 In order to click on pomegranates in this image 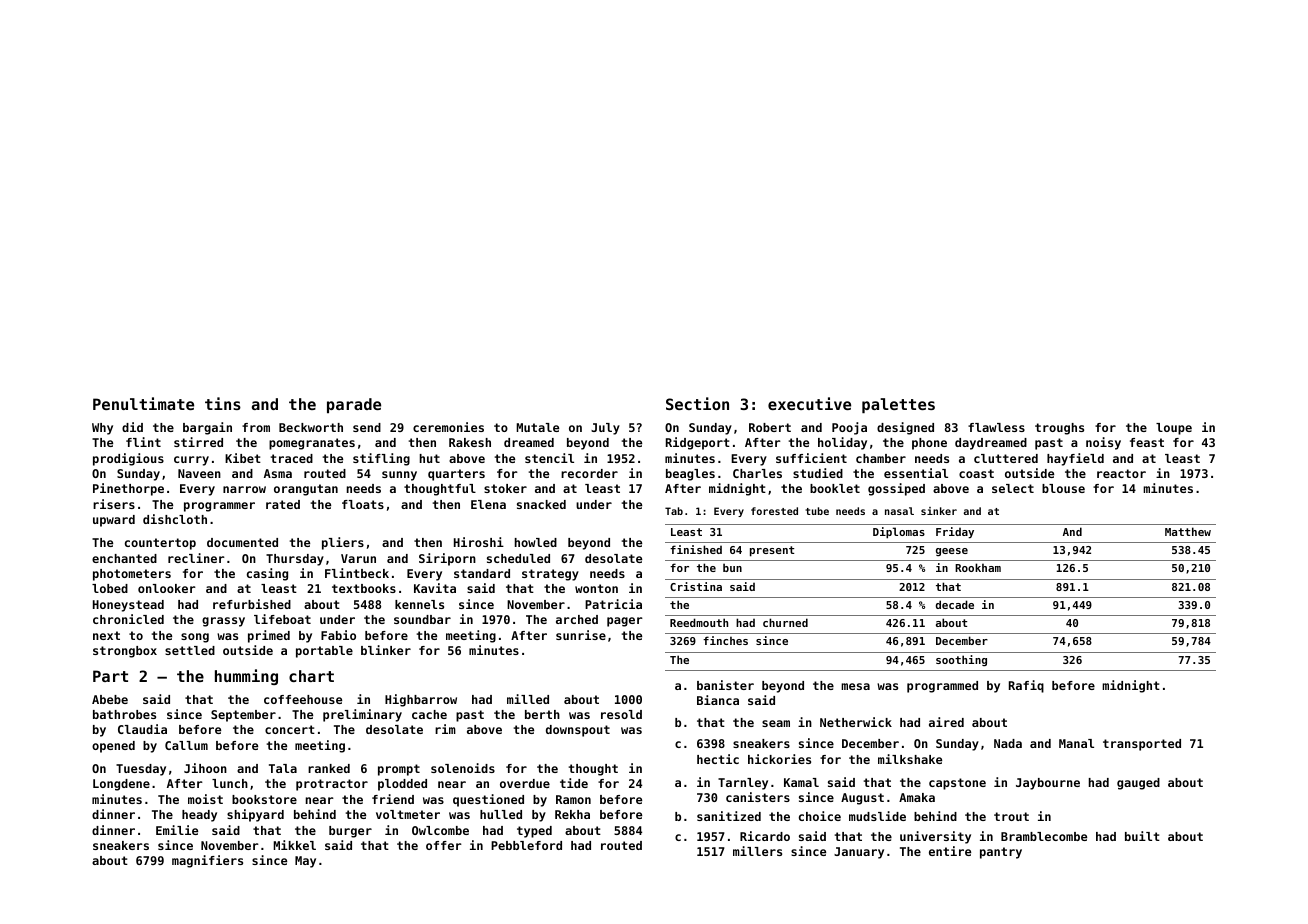, I will do `click(312, 444)`.
